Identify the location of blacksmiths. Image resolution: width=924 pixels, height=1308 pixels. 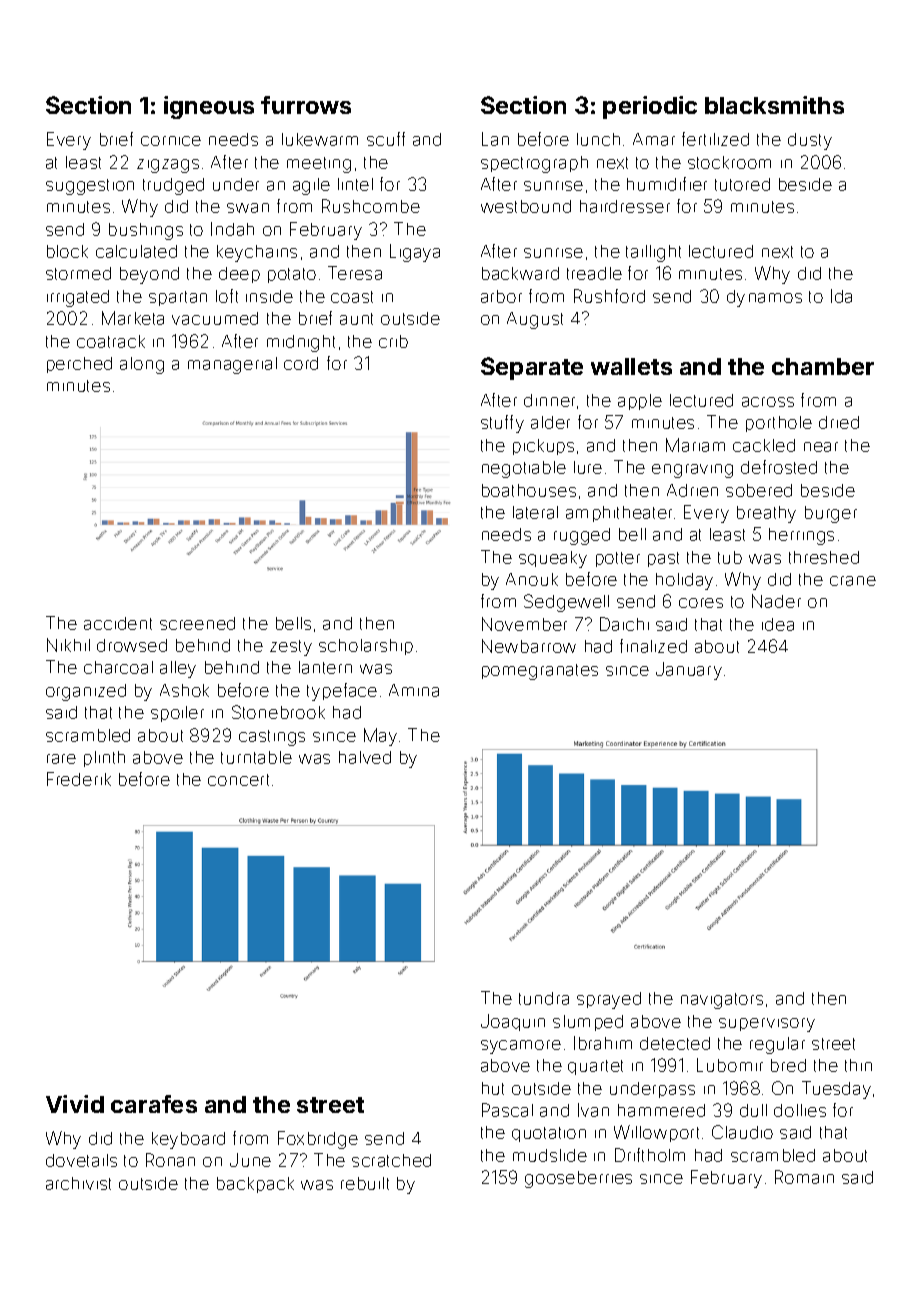
(774, 105).
